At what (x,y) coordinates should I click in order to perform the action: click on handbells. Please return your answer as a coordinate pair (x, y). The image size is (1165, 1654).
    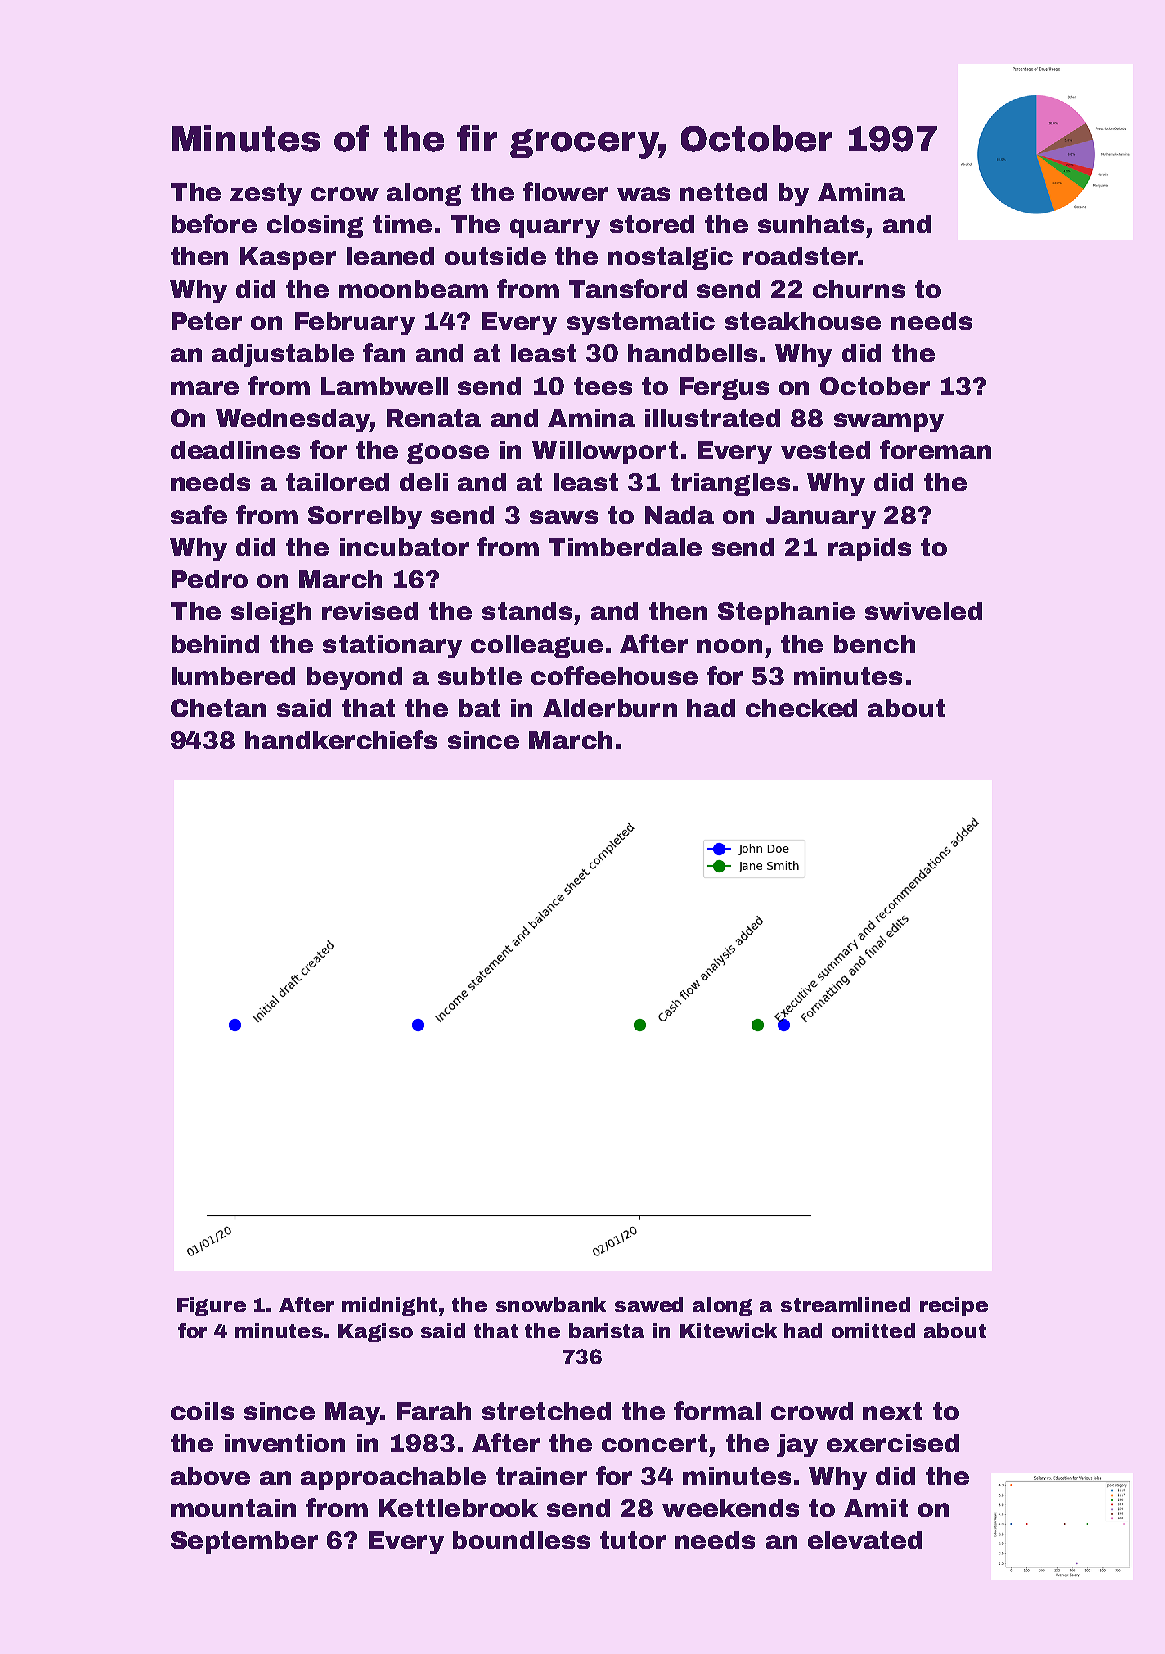
    Looking at the image, I should click on (692, 353).
